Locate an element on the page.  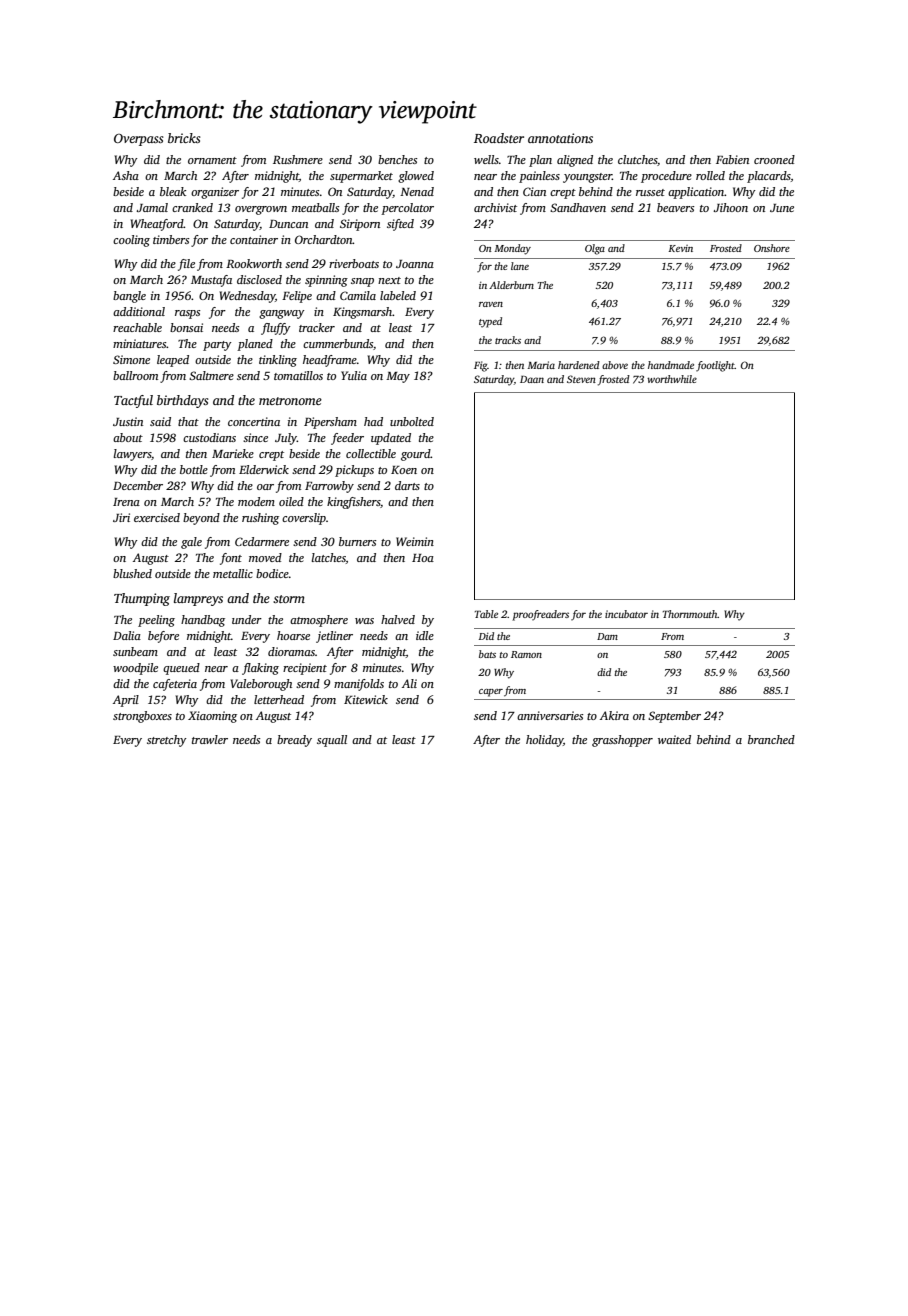
tracks is located at coordinates (508, 340).
